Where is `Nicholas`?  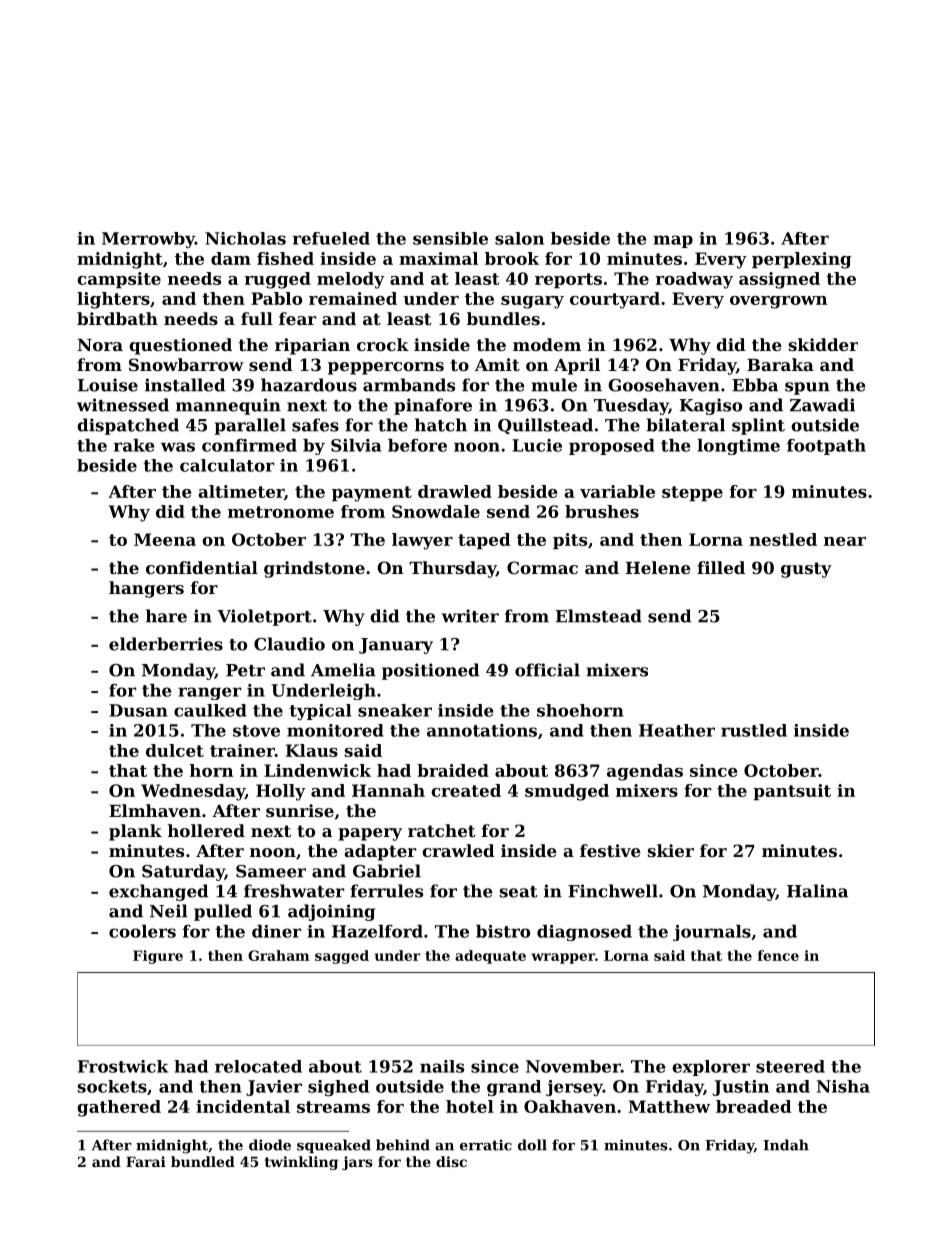
Nicholas is located at coordinates (245, 238).
